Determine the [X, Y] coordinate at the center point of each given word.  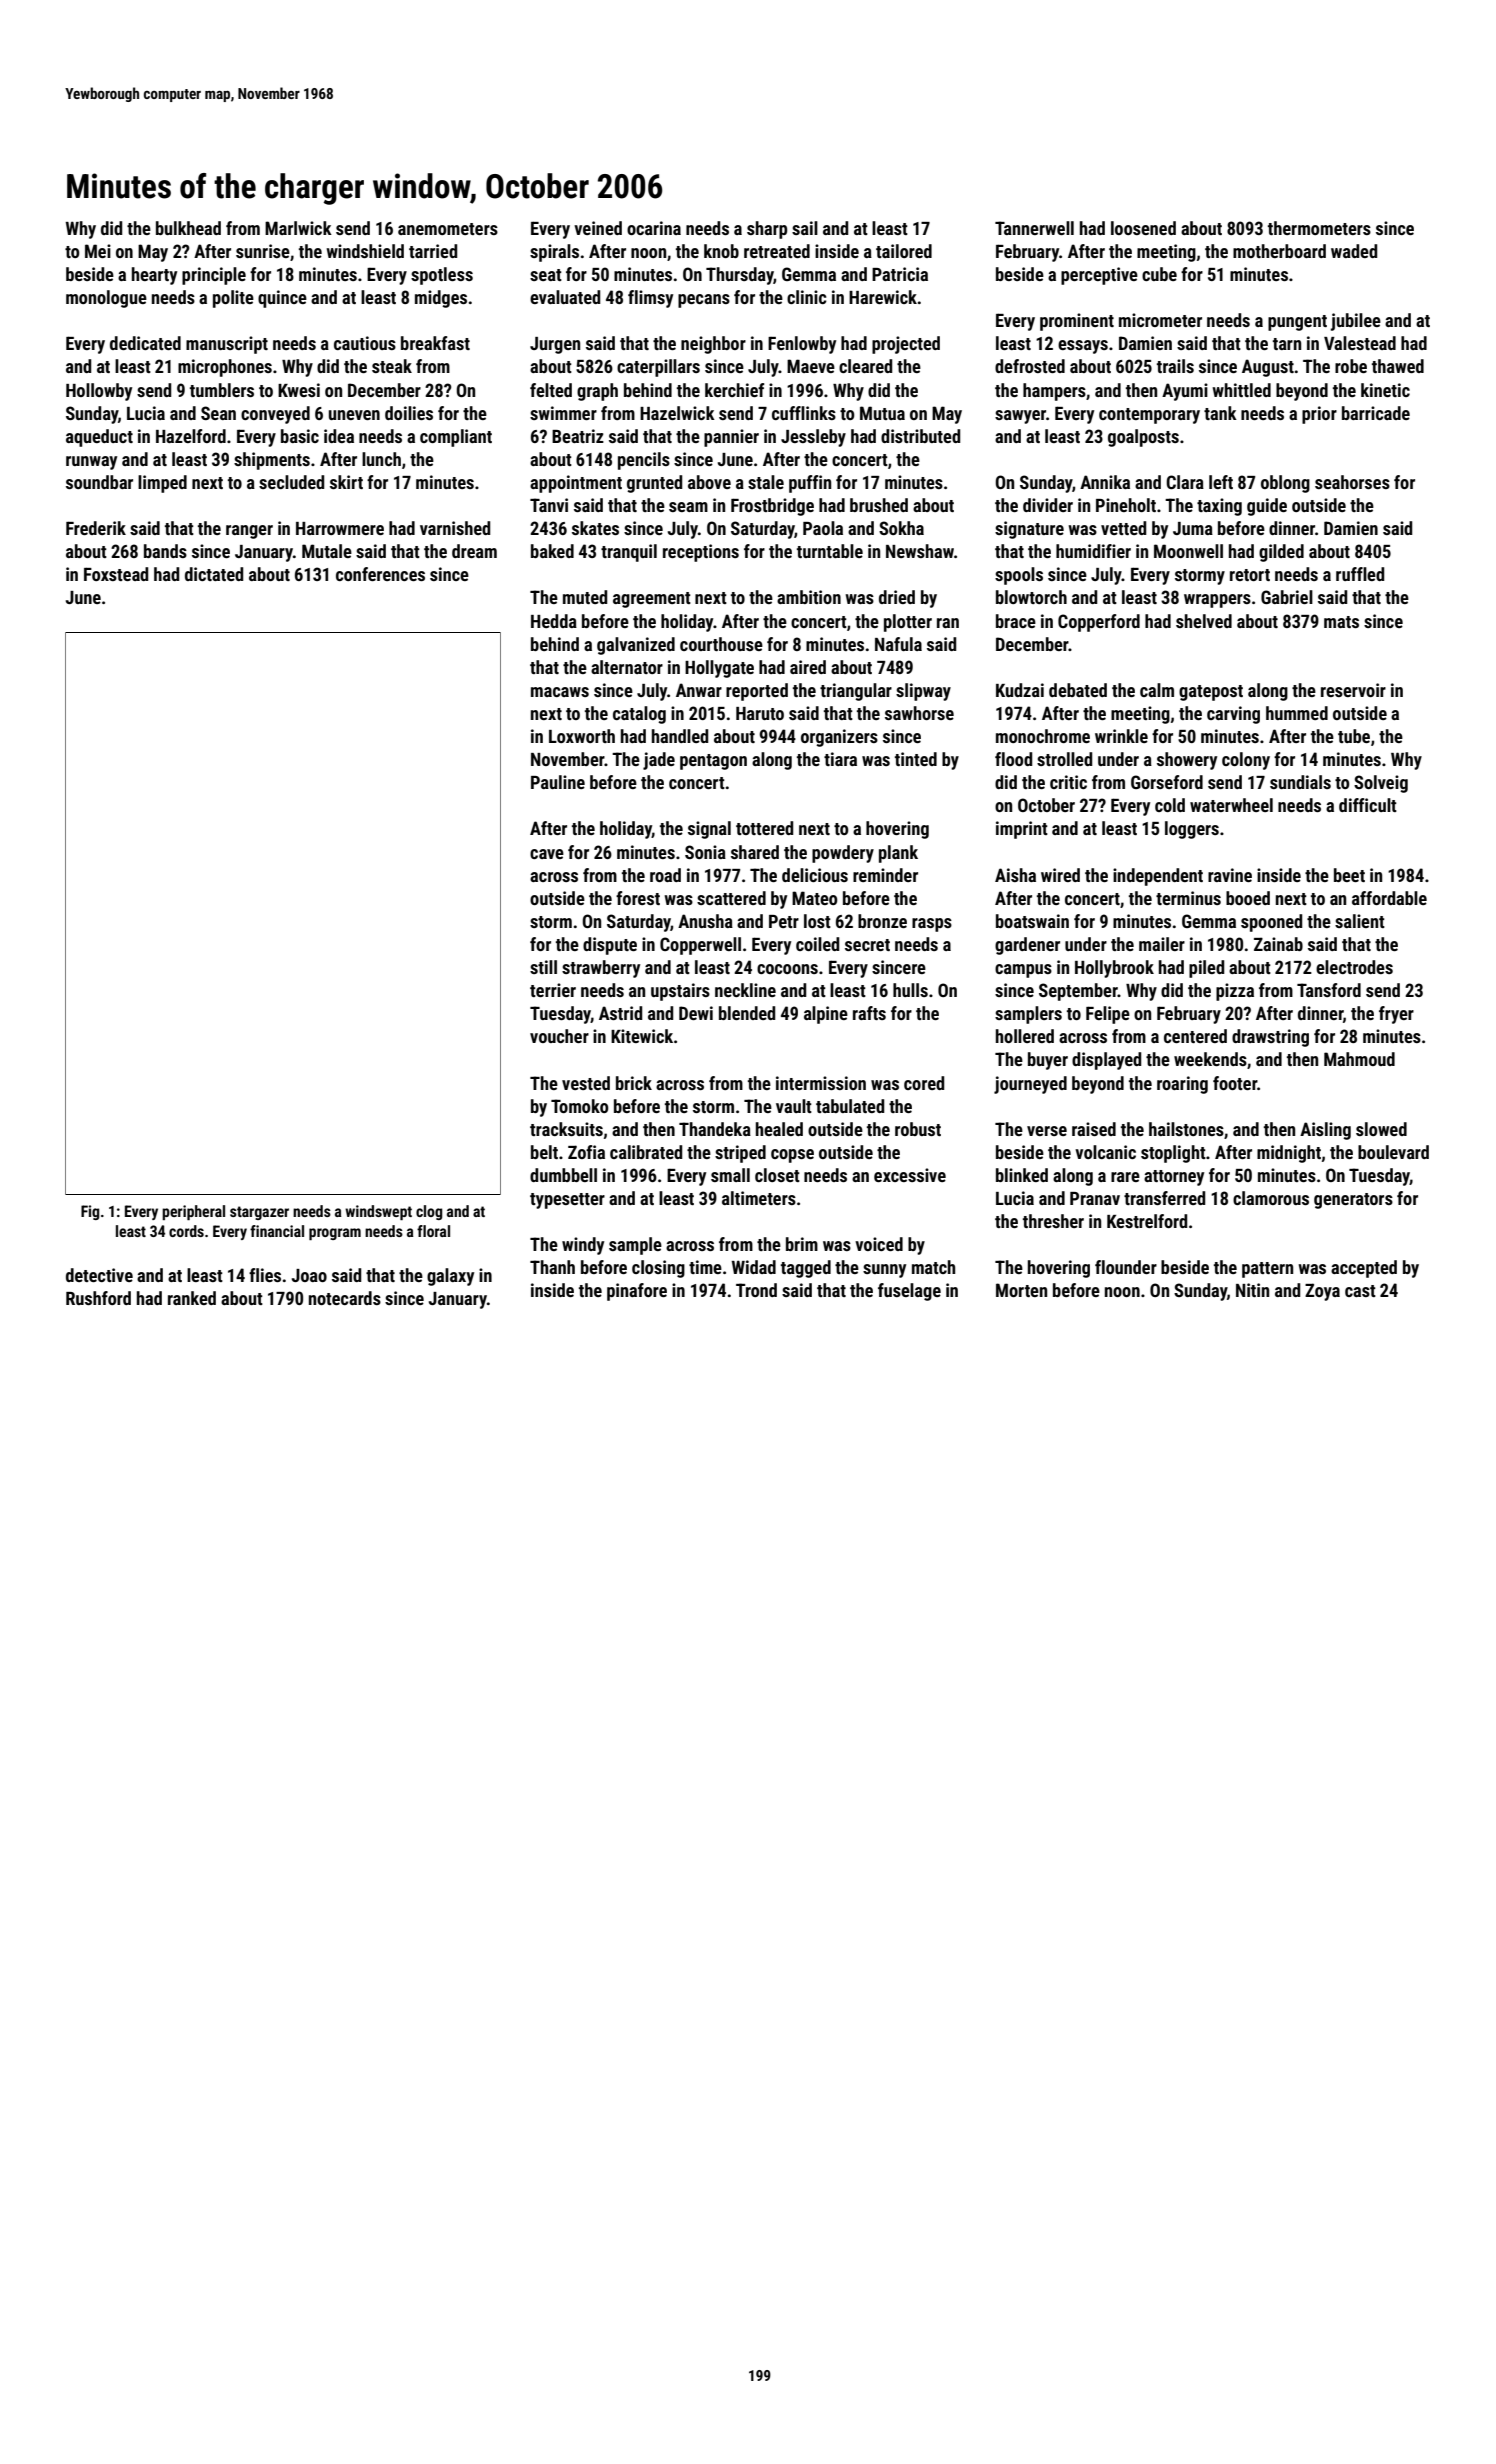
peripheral [193, 1212]
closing [658, 1269]
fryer [1396, 1015]
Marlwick [298, 228]
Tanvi [549, 505]
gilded [1281, 553]
